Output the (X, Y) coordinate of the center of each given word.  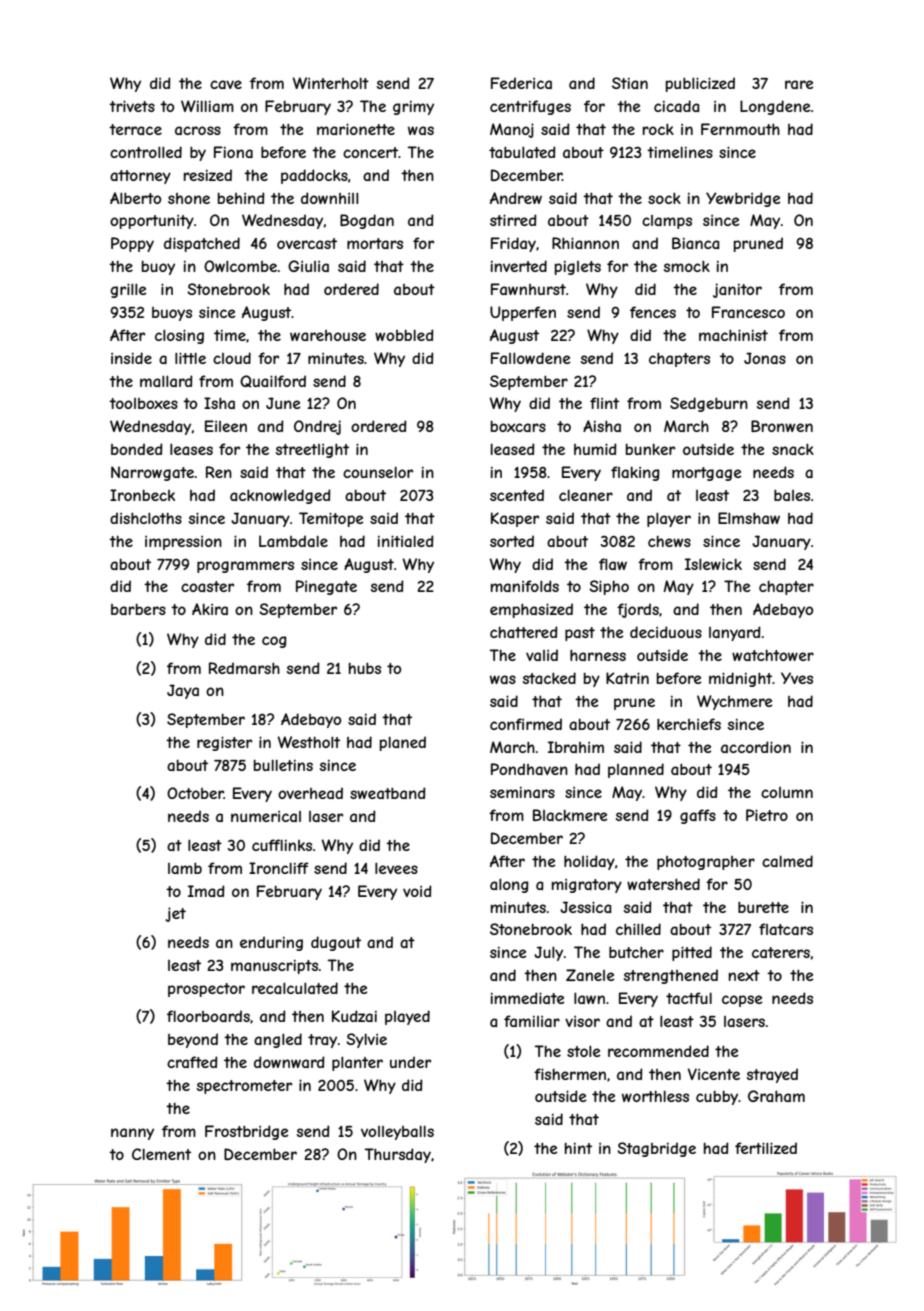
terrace (135, 129)
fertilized (766, 1148)
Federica (521, 83)
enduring (271, 943)
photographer (706, 863)
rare (799, 84)
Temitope (331, 519)
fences (653, 312)
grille (128, 290)
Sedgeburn (709, 404)
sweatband (388, 793)
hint (578, 1148)
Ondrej (317, 427)
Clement (161, 1154)
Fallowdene (531, 358)
